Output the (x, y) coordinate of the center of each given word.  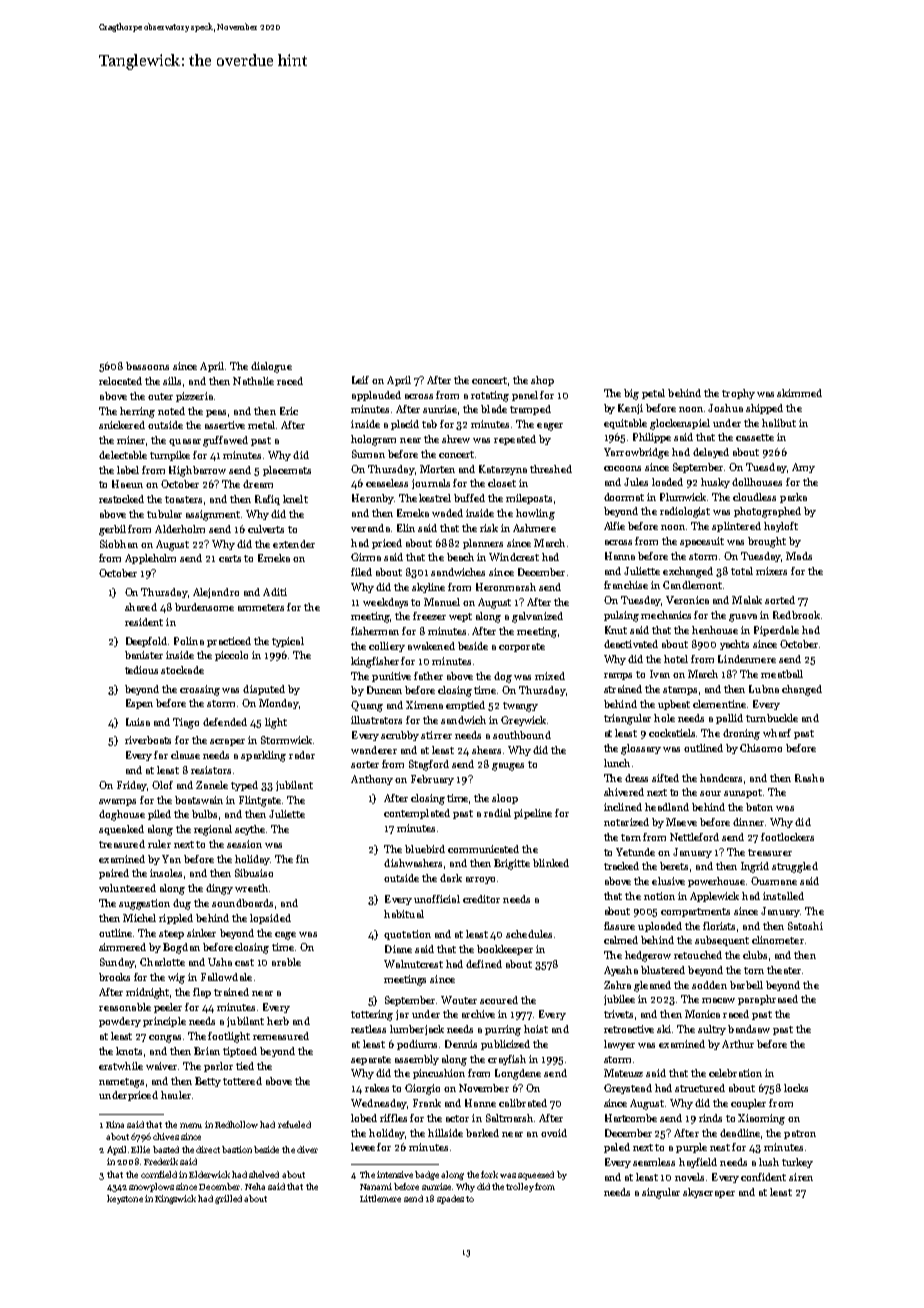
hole (664, 718)
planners (483, 544)
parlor (218, 1067)
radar (302, 755)
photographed (767, 512)
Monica (702, 1014)
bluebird (425, 849)
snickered (122, 425)
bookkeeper (505, 950)
